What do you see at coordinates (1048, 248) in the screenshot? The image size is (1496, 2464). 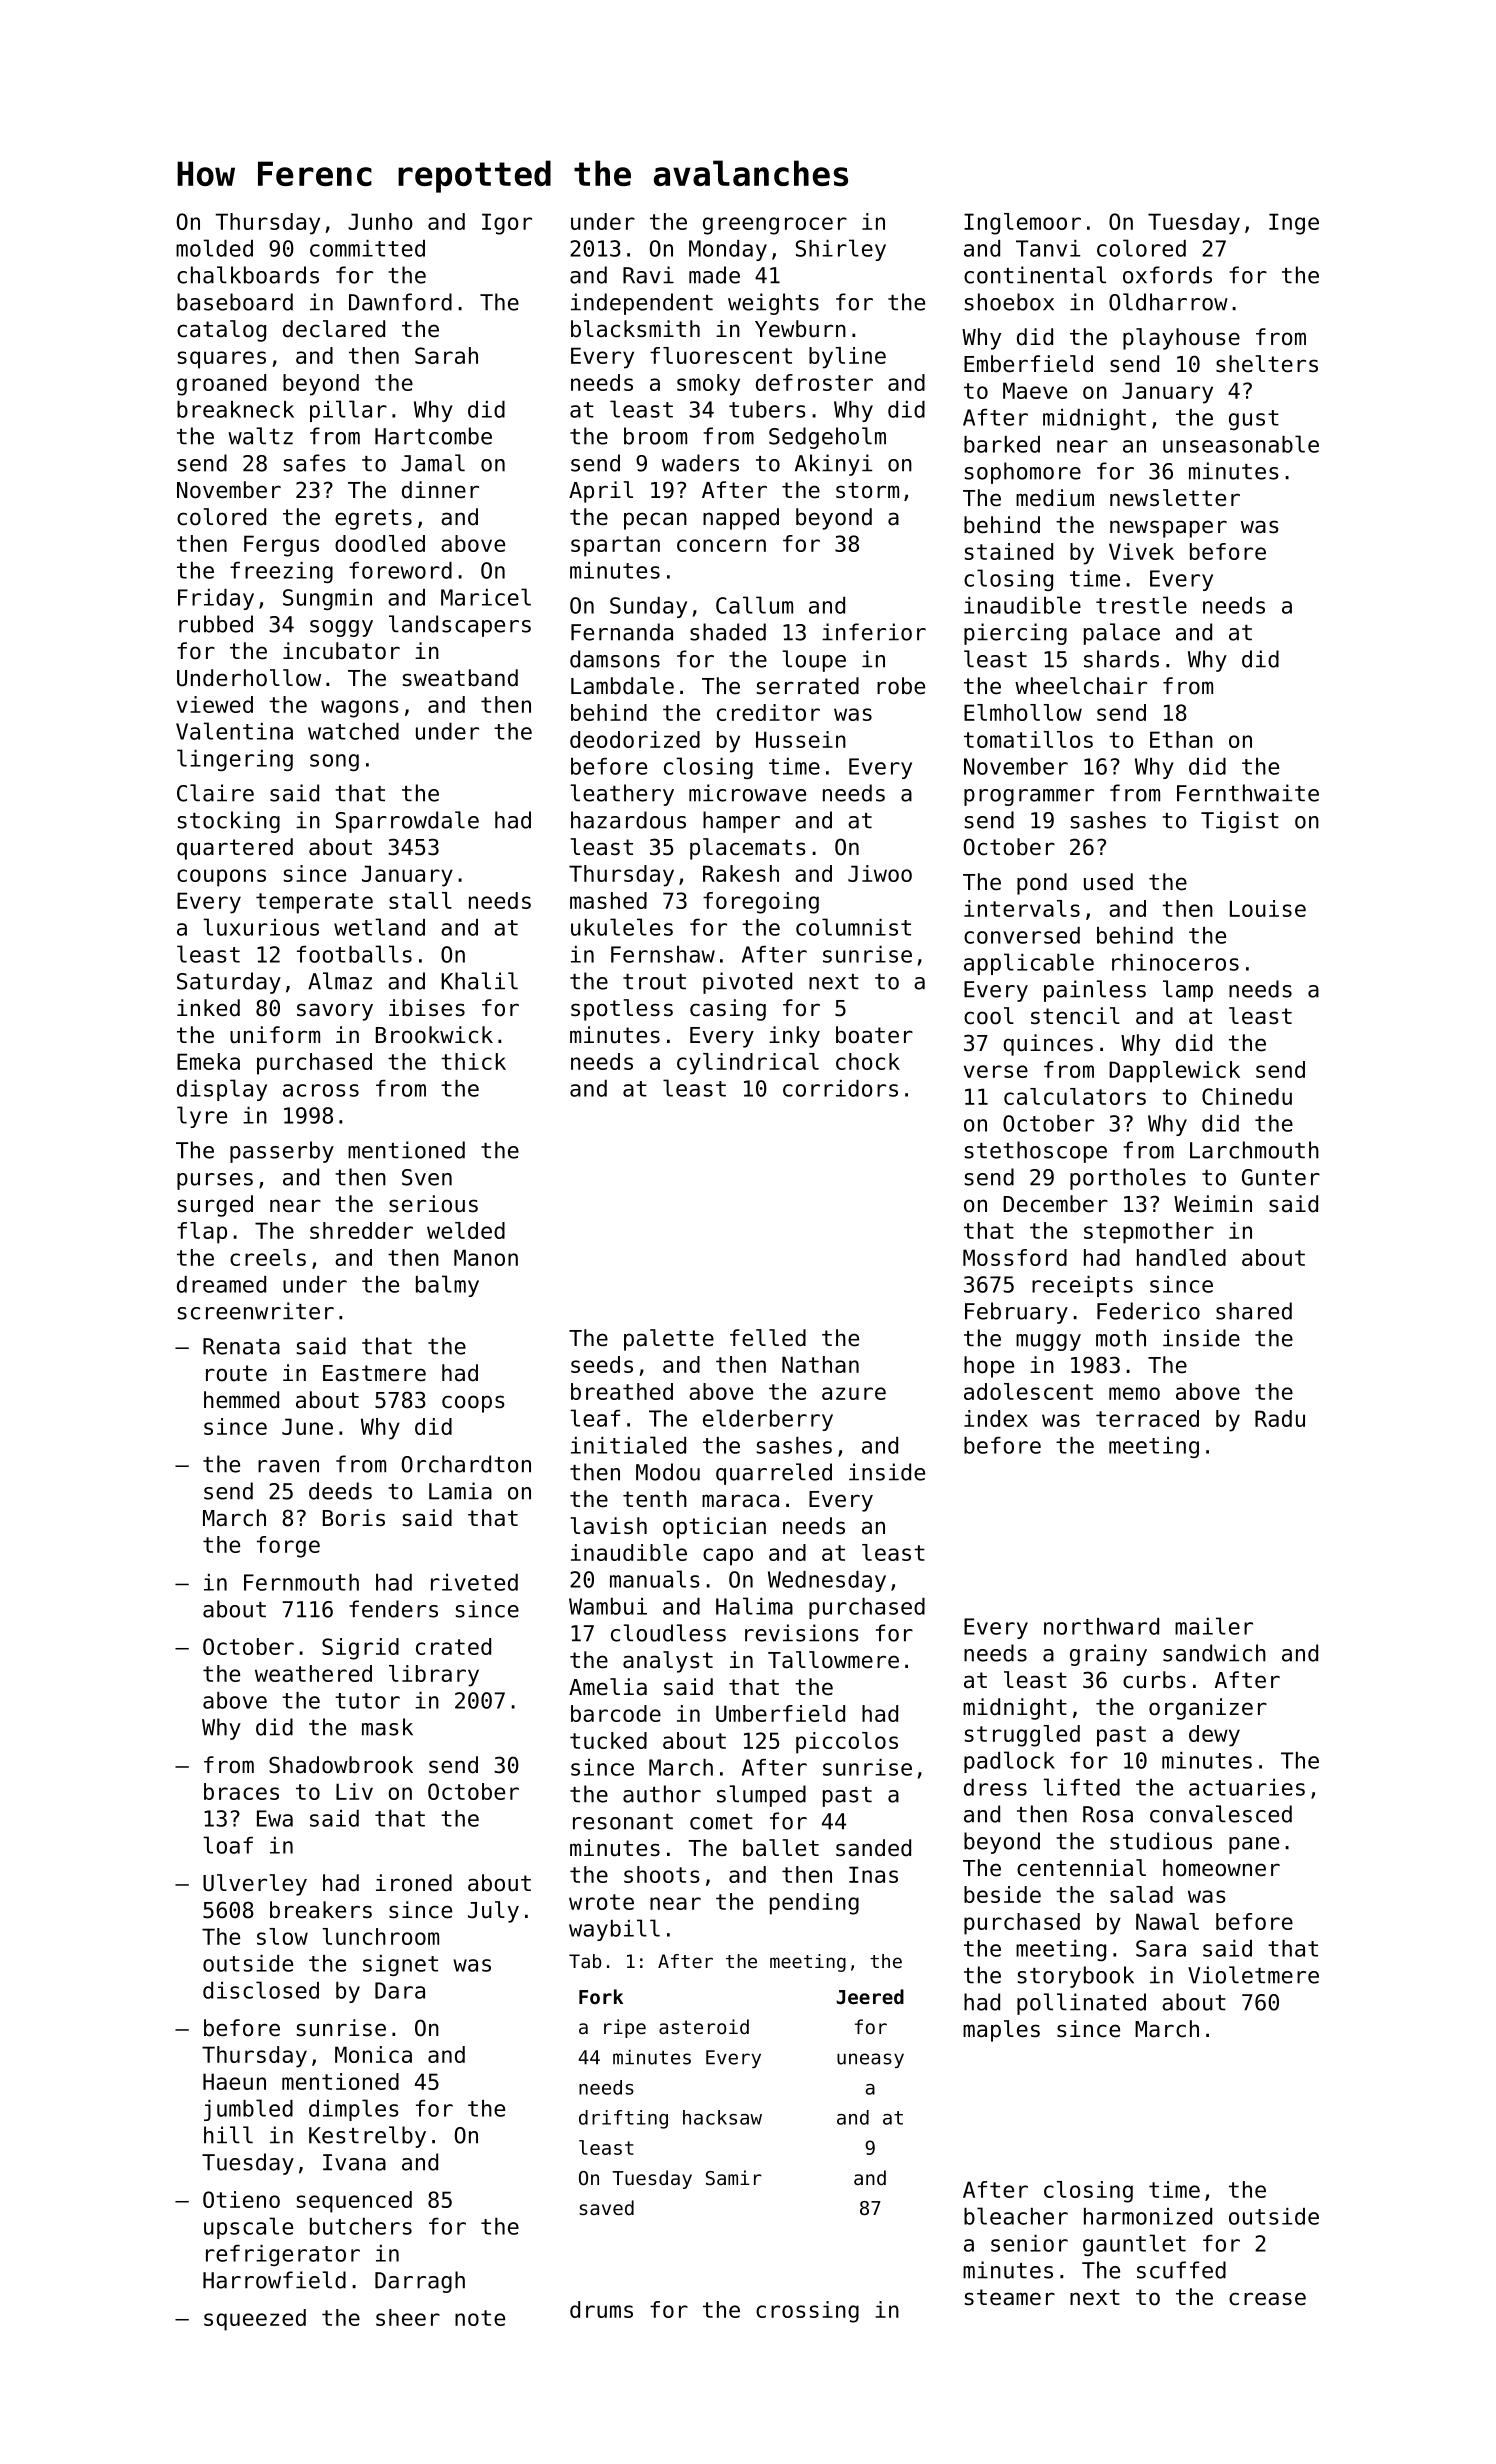 I see `Tanvi` at bounding box center [1048, 248].
